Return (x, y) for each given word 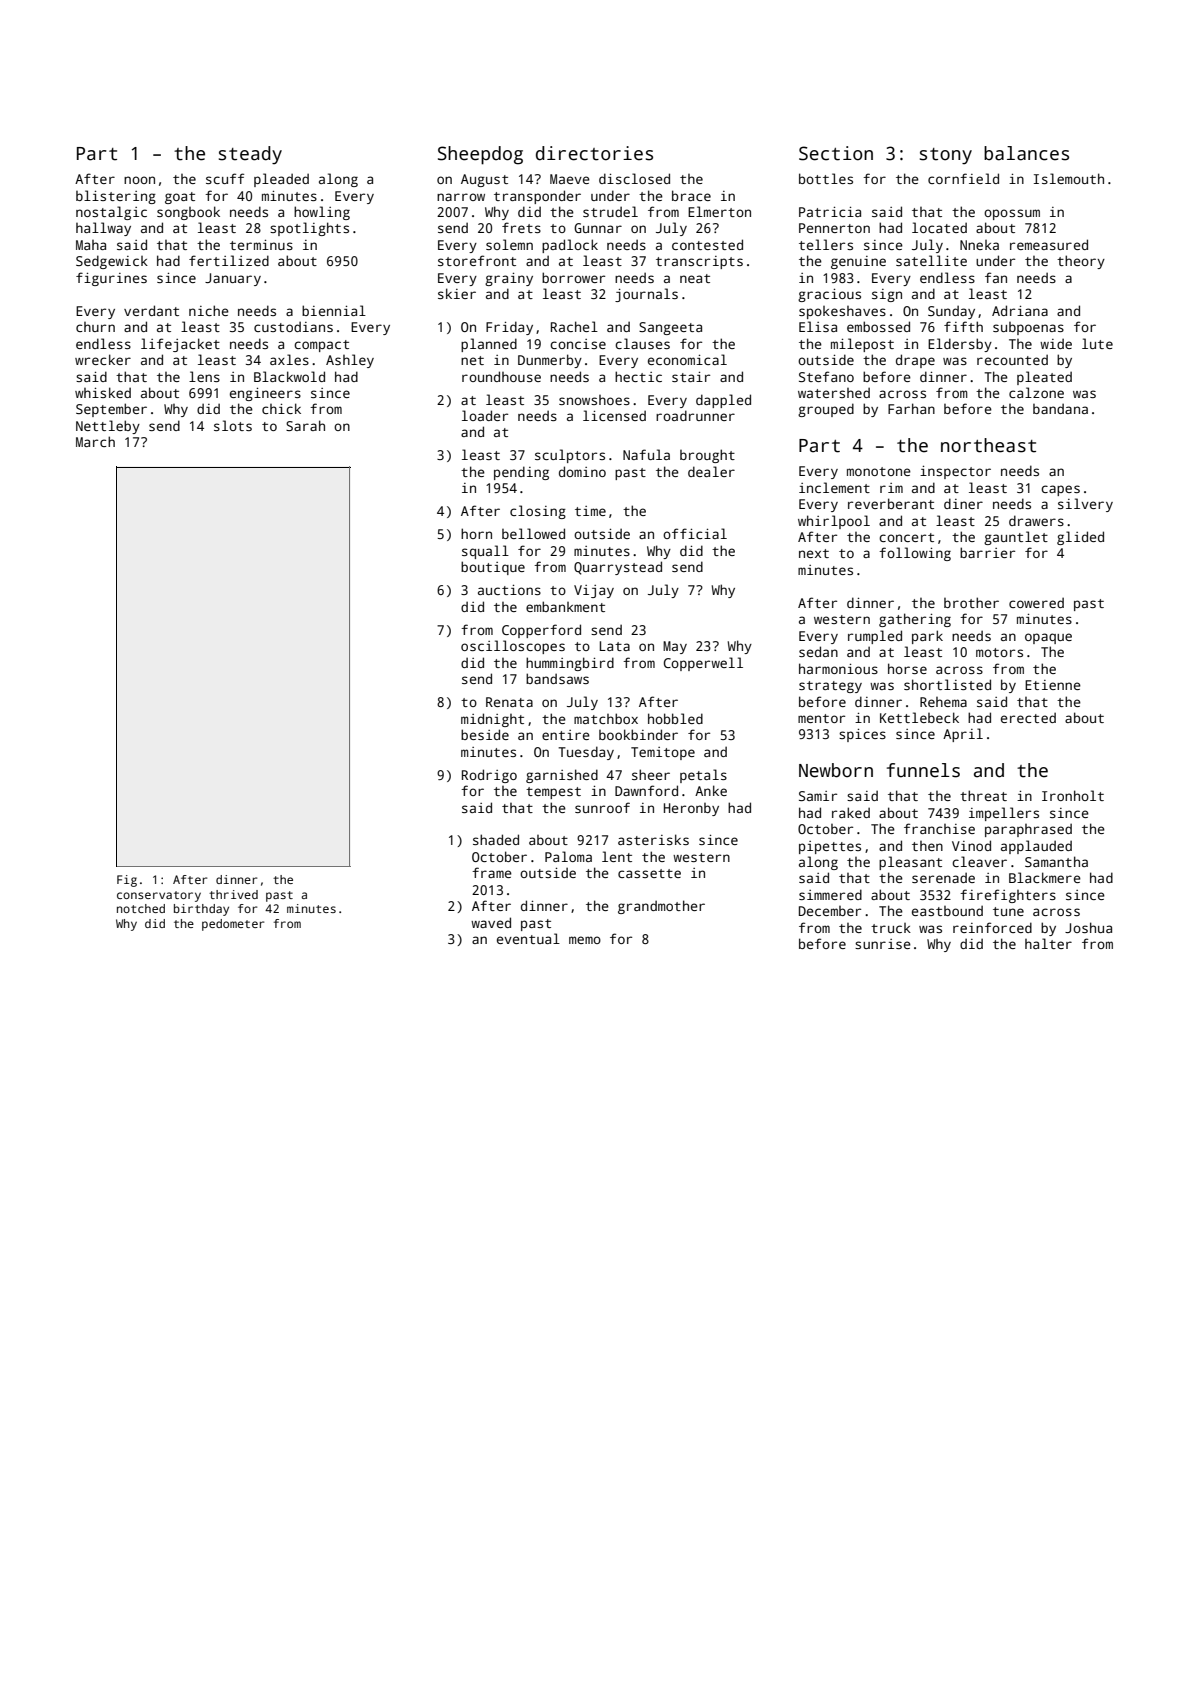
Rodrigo (489, 776)
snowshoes (594, 400)
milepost (862, 345)
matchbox (606, 718)
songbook (188, 213)
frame (492, 872)
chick (281, 408)
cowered (1036, 602)
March (95, 441)
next (814, 553)
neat (695, 278)
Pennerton (834, 228)
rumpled (875, 637)
